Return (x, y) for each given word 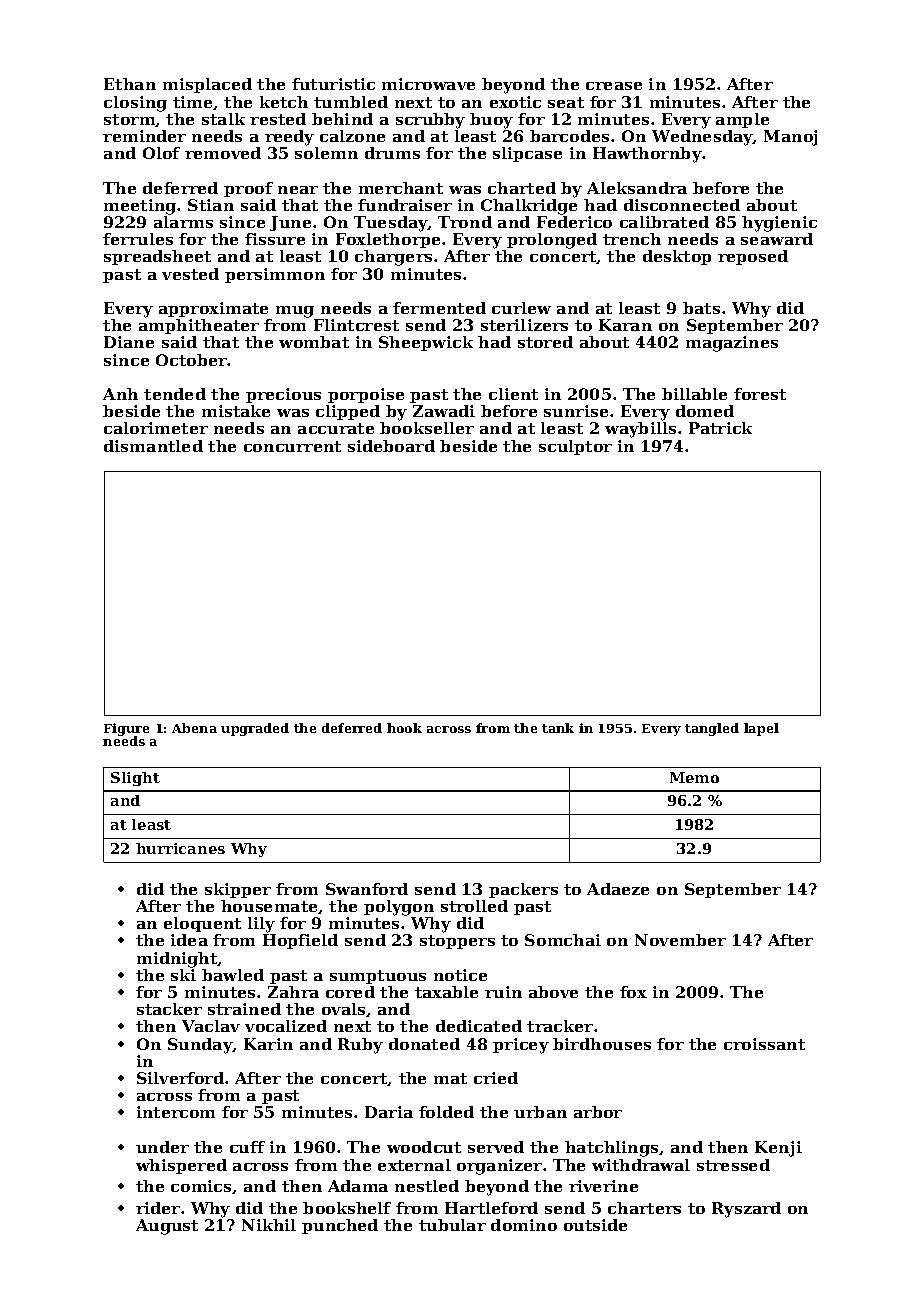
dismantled (153, 446)
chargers (393, 258)
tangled (712, 729)
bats (701, 308)
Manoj (790, 138)
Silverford (180, 1078)
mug (295, 312)
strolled (474, 906)
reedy (289, 138)
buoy (491, 121)
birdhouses (602, 1044)
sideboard (391, 446)
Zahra (293, 992)
